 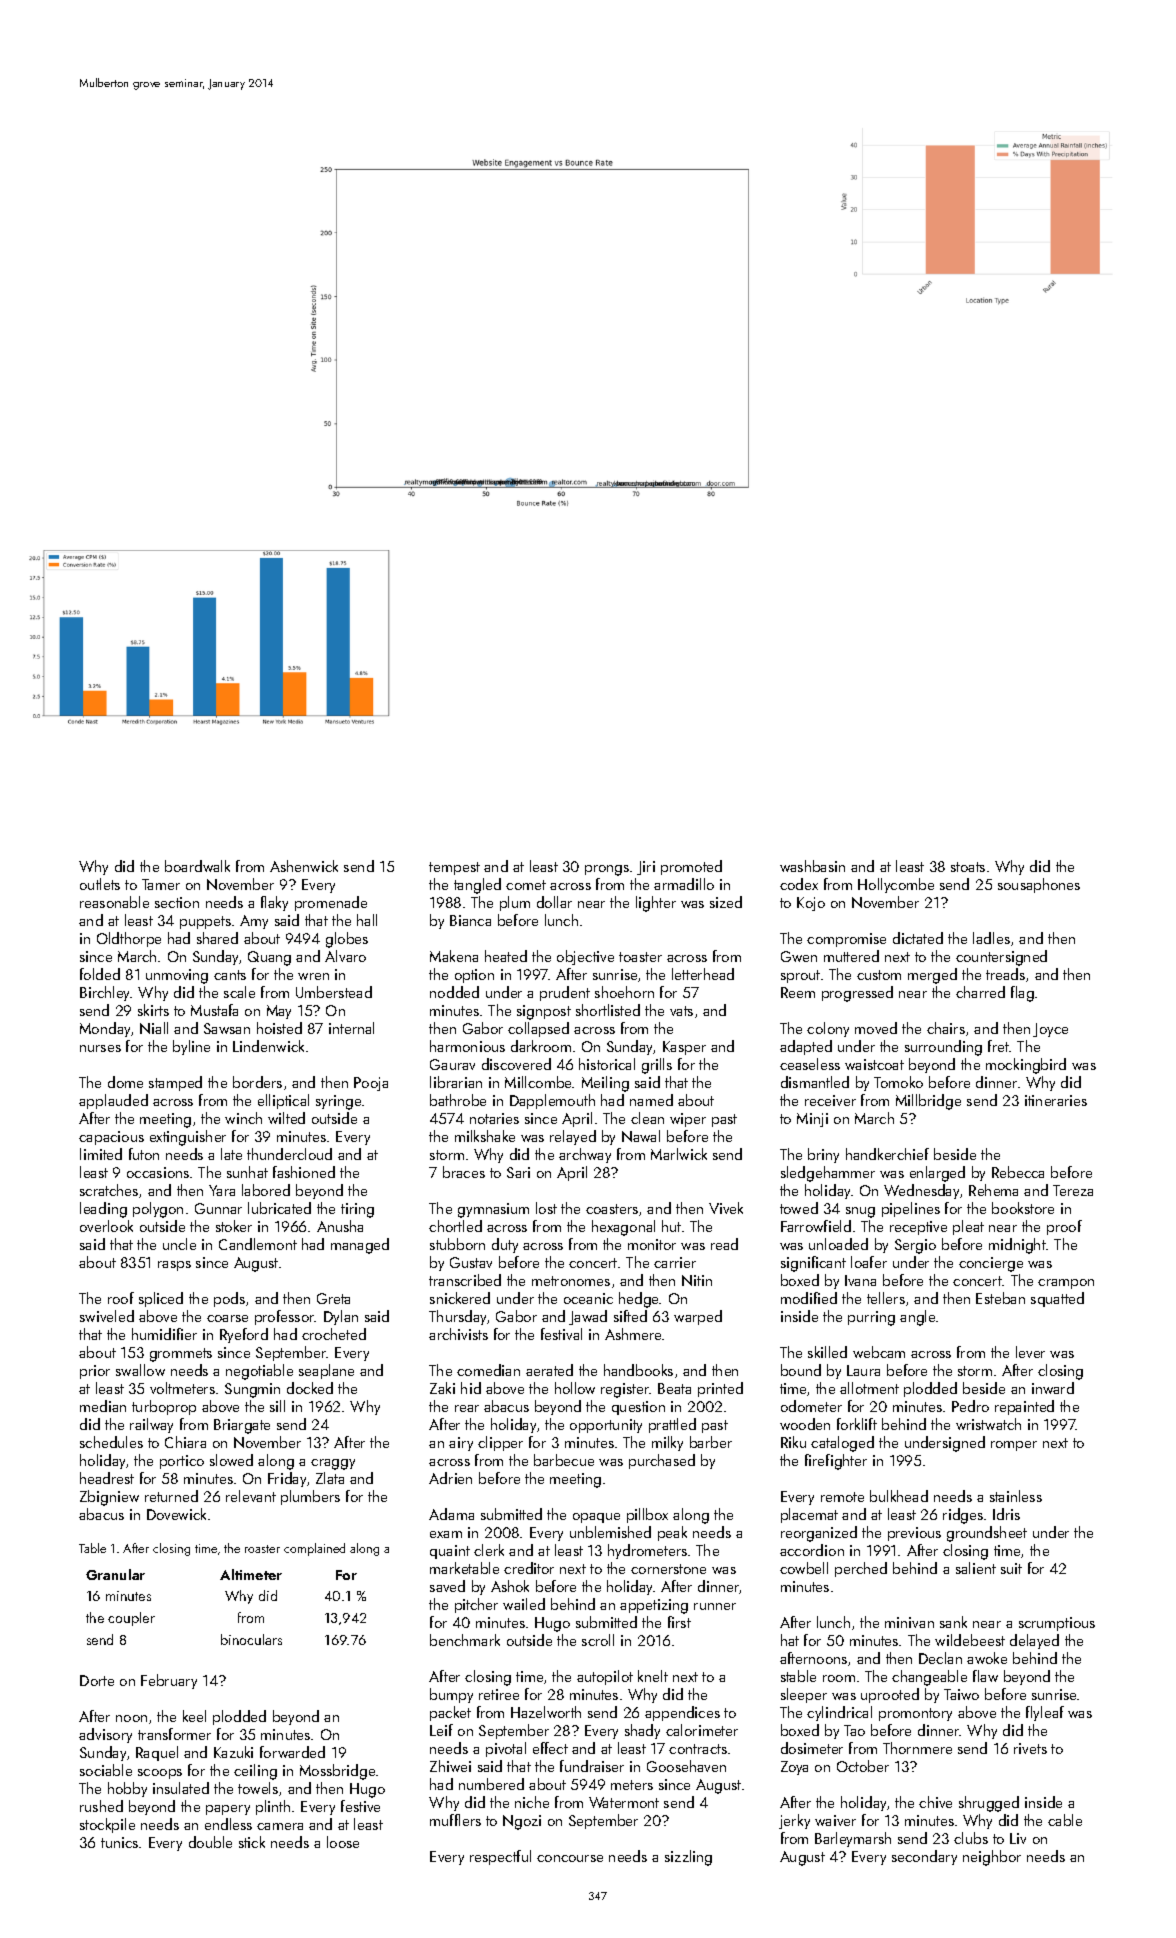 I want to click on Granular, so click(x=115, y=1574).
